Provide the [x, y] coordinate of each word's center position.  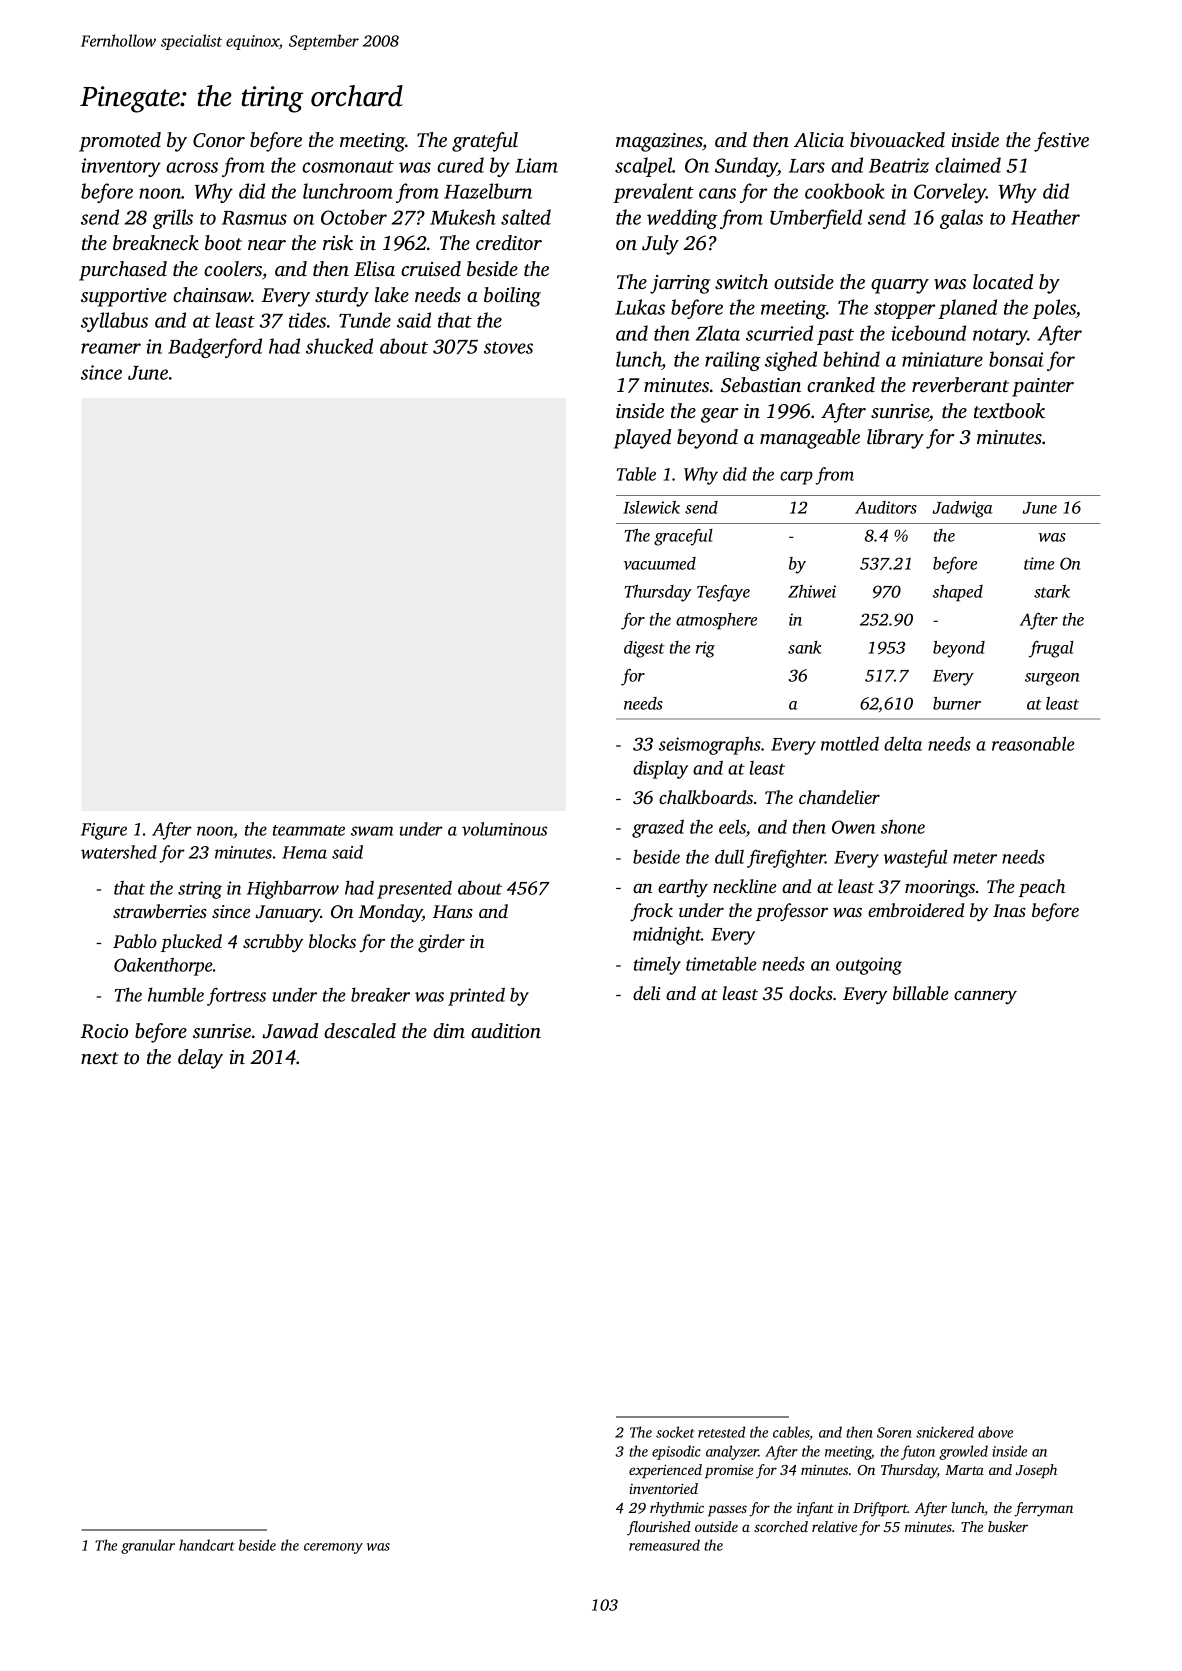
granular [148, 1546]
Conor [219, 140]
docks [811, 993]
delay [200, 1059]
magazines [659, 142]
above [995, 1432]
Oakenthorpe [163, 966]
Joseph [1036, 1471]
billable [921, 993]
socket [675, 1432]
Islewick [651, 507]
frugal [1051, 649]
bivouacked [897, 140]
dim [449, 1030]
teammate [309, 830]
